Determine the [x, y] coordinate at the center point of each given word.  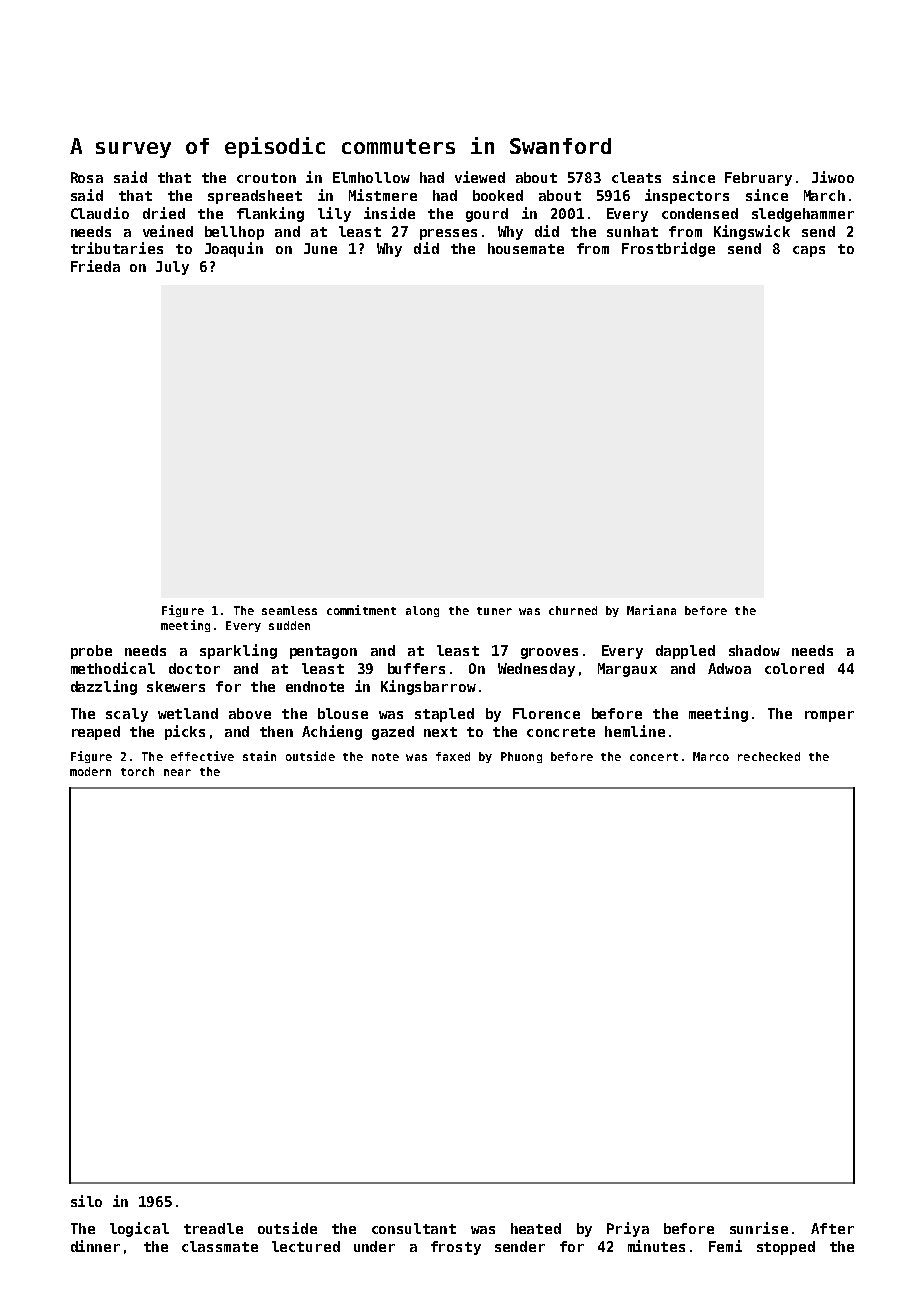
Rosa [87, 177]
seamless [289, 610]
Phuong [521, 757]
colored [794, 668]
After [832, 1228]
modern [90, 771]
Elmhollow [371, 177]
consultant [414, 1228]
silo [86, 1201]
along [422, 611]
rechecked [769, 756]
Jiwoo [833, 177]
